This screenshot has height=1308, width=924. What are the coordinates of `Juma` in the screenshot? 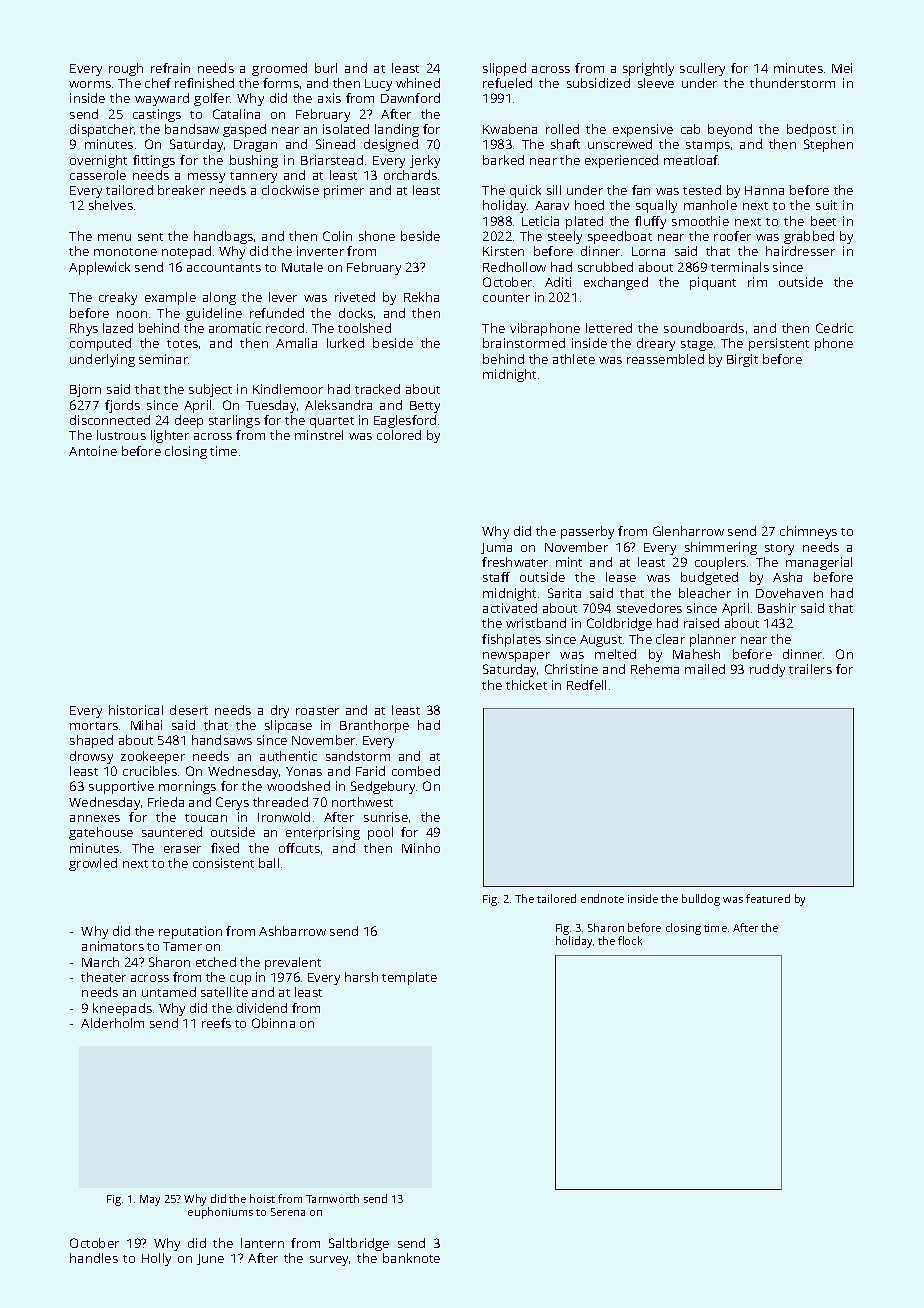 It's located at (496, 548).
